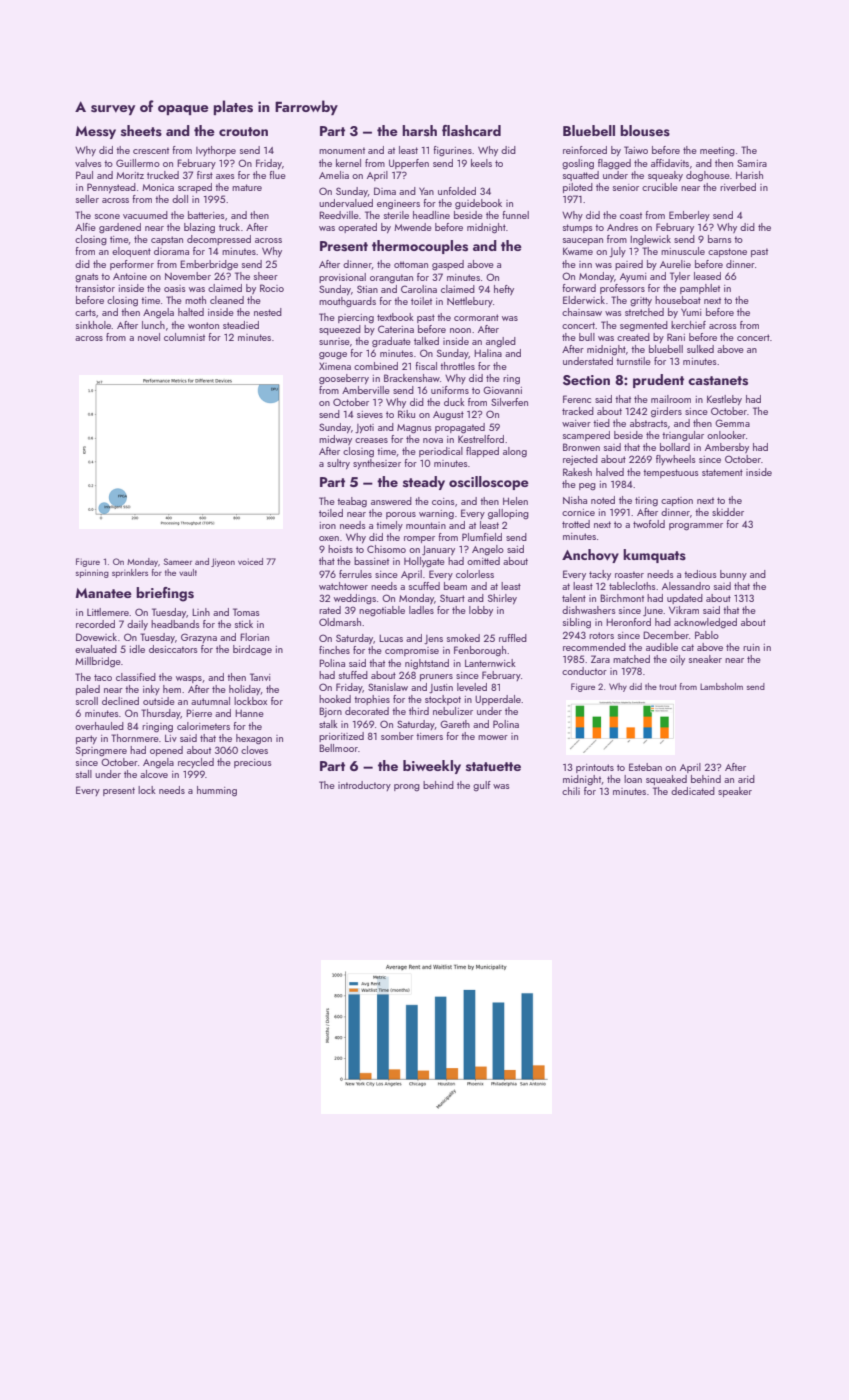 The width and height of the image is (849, 1400). Describe the element at coordinates (707, 276) in the image. I see `leased` at that location.
